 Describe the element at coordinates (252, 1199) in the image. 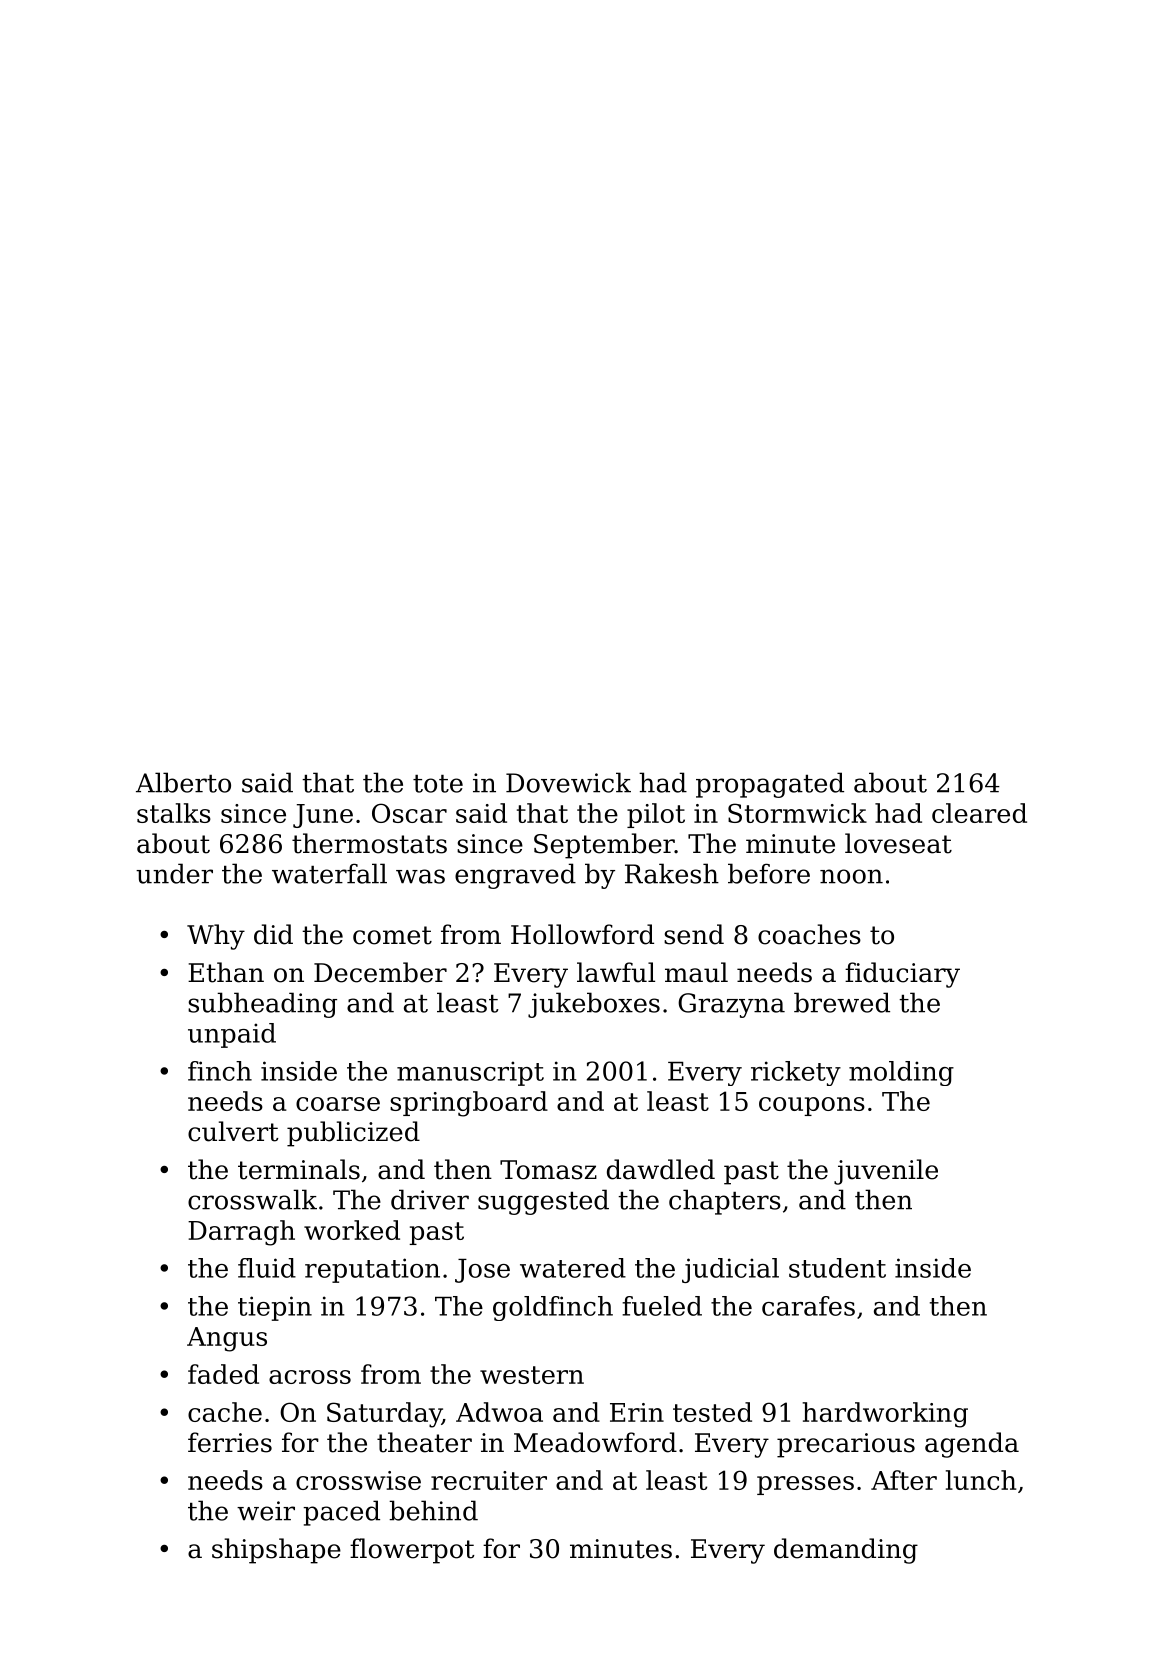

I see `crosswalk` at that location.
